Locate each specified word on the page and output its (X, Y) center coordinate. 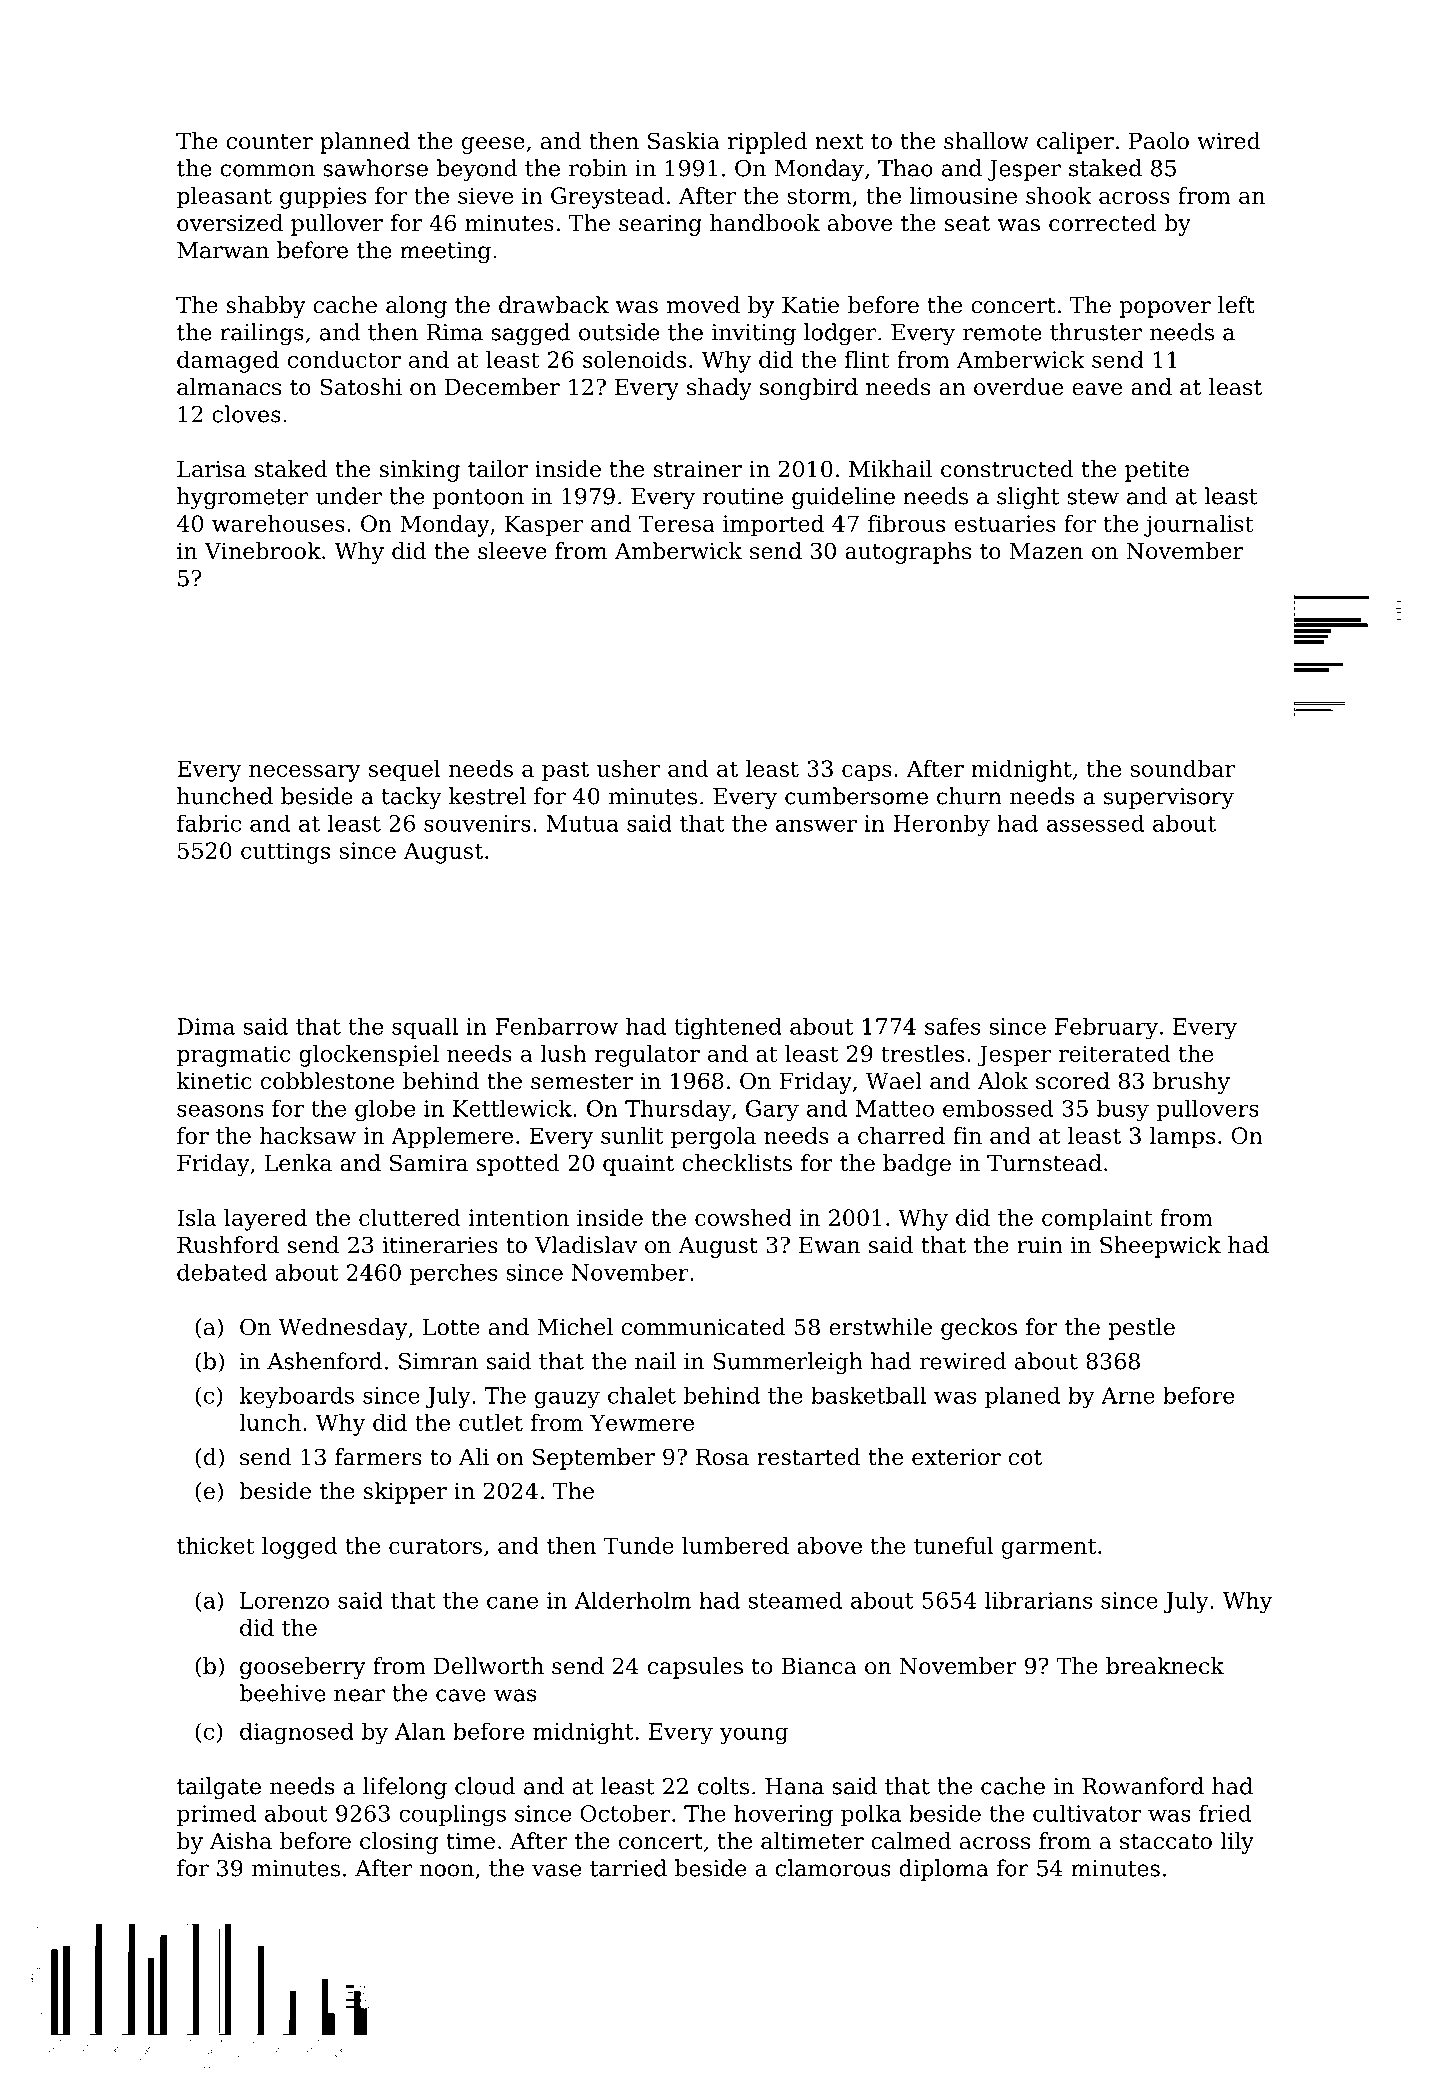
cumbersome (856, 796)
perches (453, 1274)
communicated (703, 1327)
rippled (767, 143)
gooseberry (303, 1668)
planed (1022, 1397)
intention (519, 1217)
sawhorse (375, 168)
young (754, 1736)
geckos (979, 1329)
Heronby (941, 825)
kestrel (487, 796)
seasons (220, 1110)
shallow (986, 141)
